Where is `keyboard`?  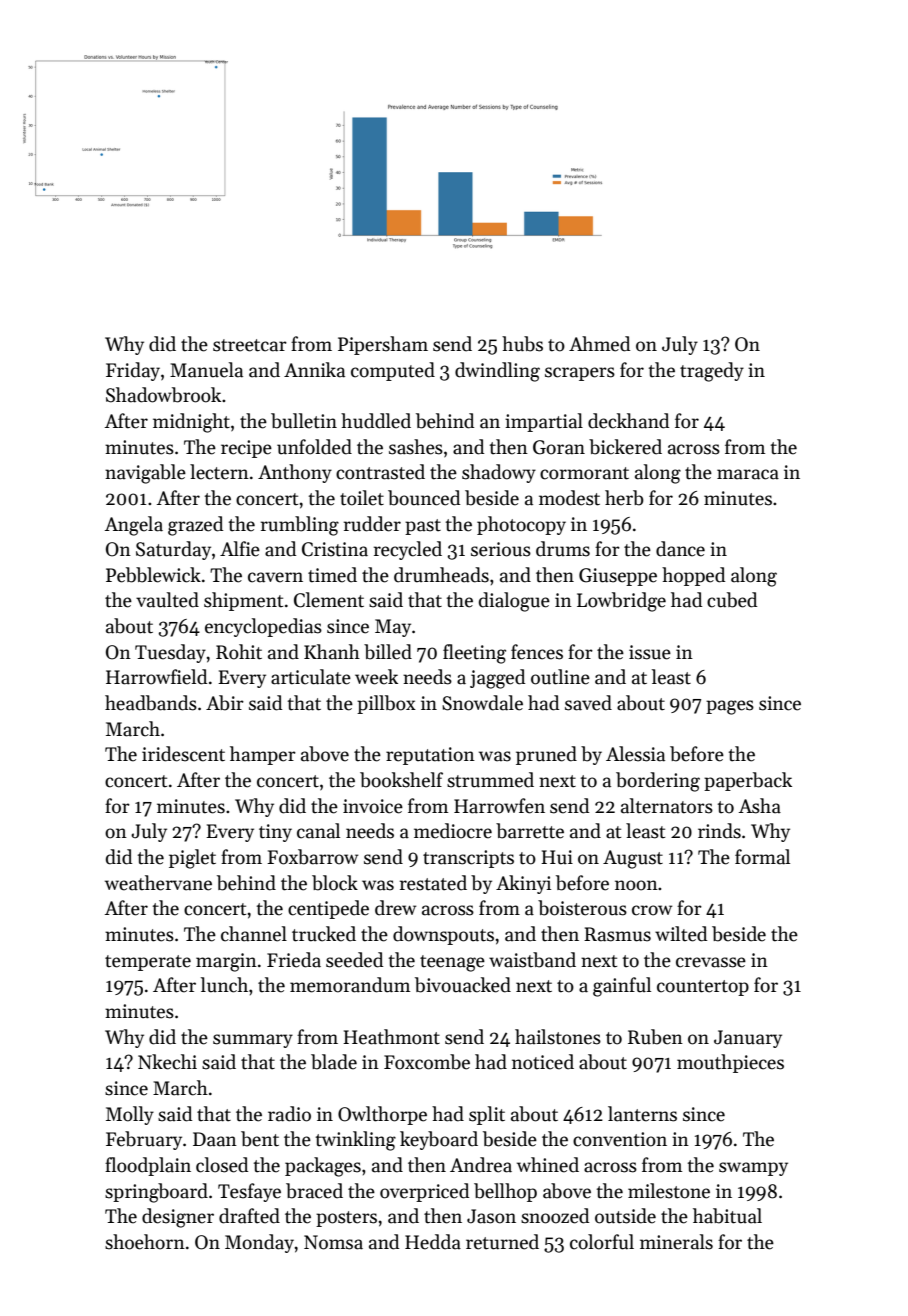 keyboard is located at coordinates (439, 1140).
